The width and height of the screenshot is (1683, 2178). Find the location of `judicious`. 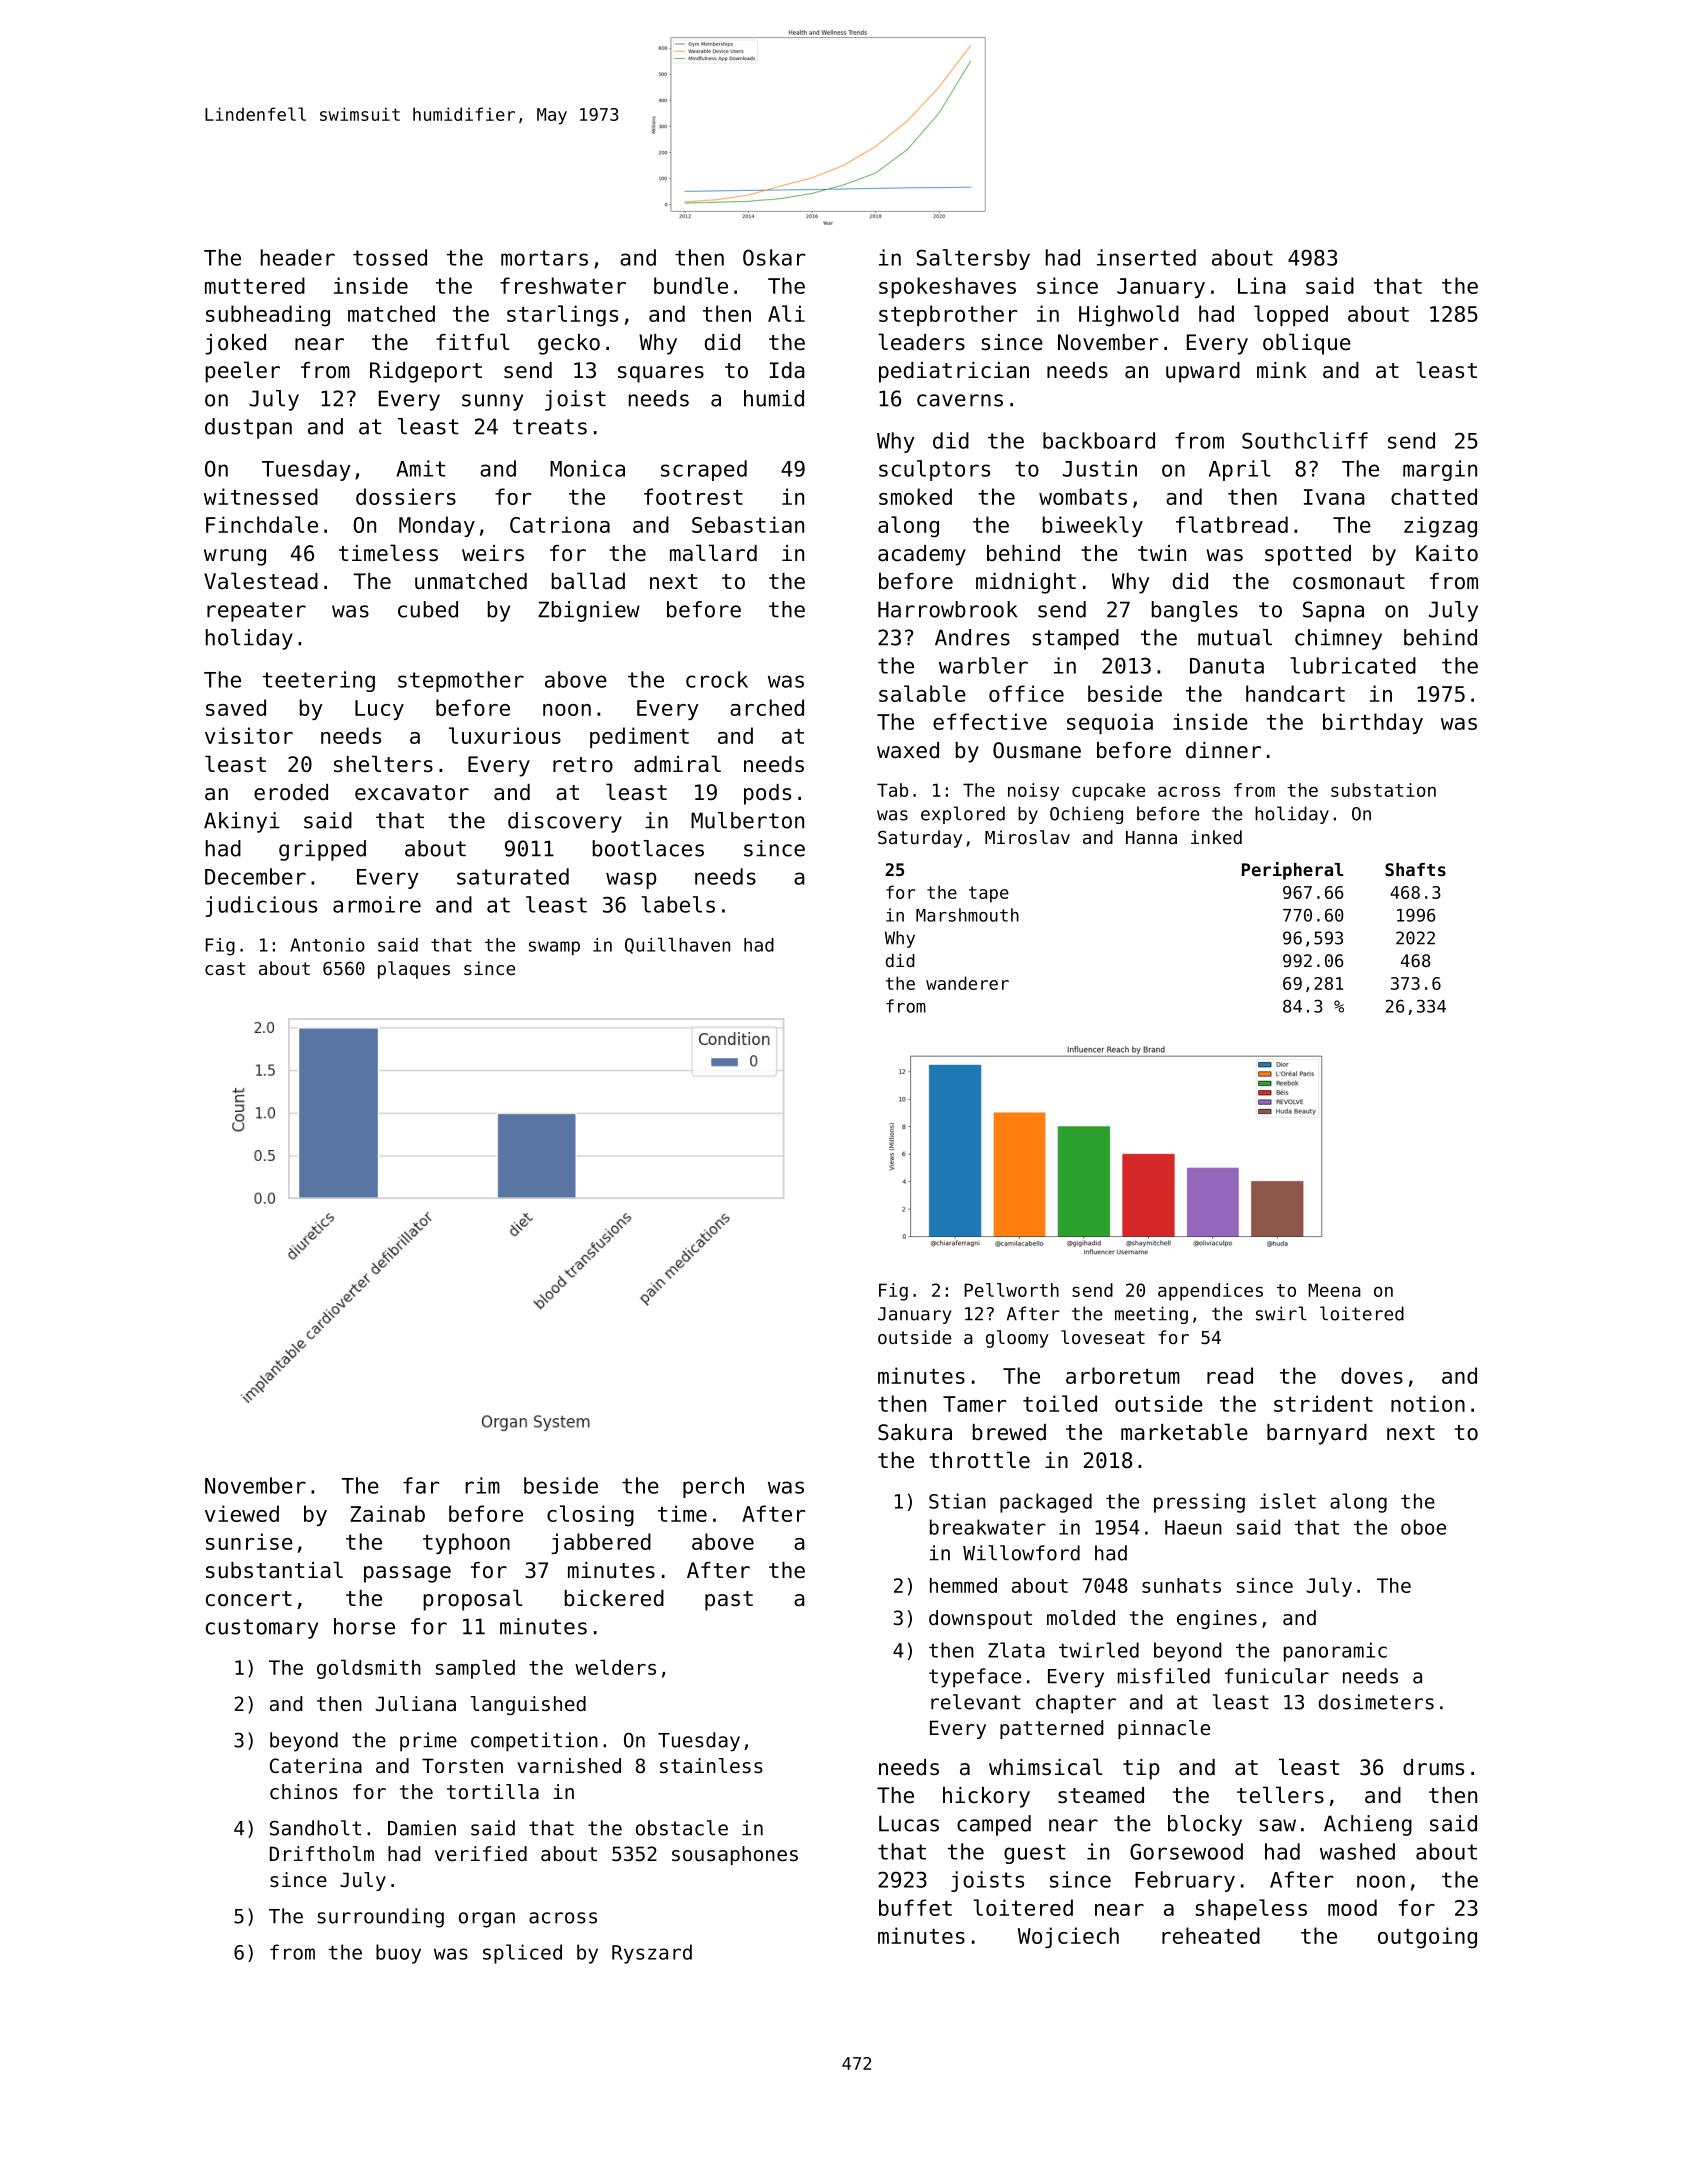

judicious is located at coordinates (261, 906).
